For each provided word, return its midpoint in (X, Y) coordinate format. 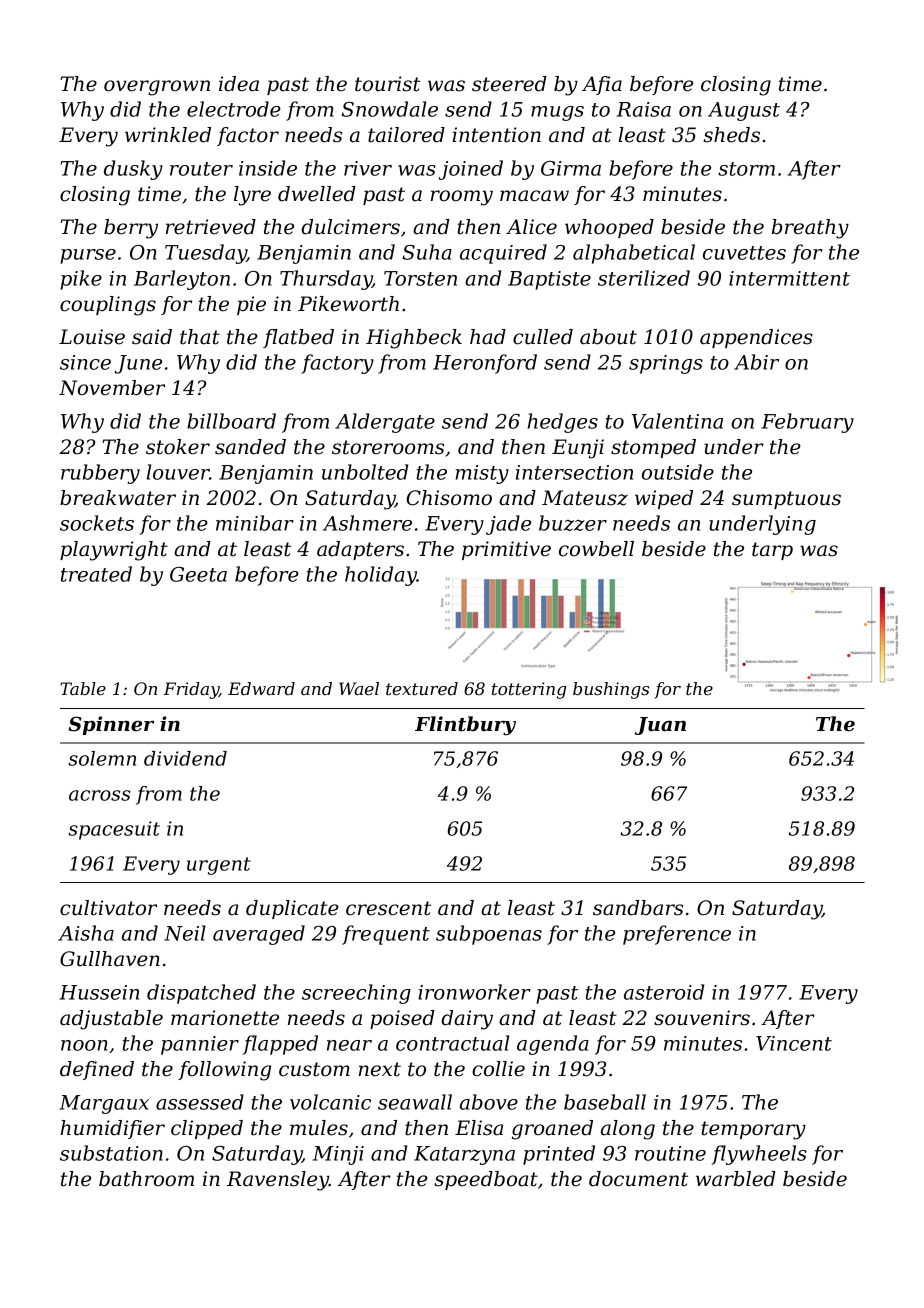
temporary (753, 1130)
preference (677, 935)
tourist (388, 84)
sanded (250, 447)
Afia (602, 85)
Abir (756, 362)
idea (239, 84)
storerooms (388, 447)
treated (96, 574)
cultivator (108, 908)
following (224, 1071)
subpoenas (489, 935)
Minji (338, 1155)
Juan (660, 726)
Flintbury (465, 726)
